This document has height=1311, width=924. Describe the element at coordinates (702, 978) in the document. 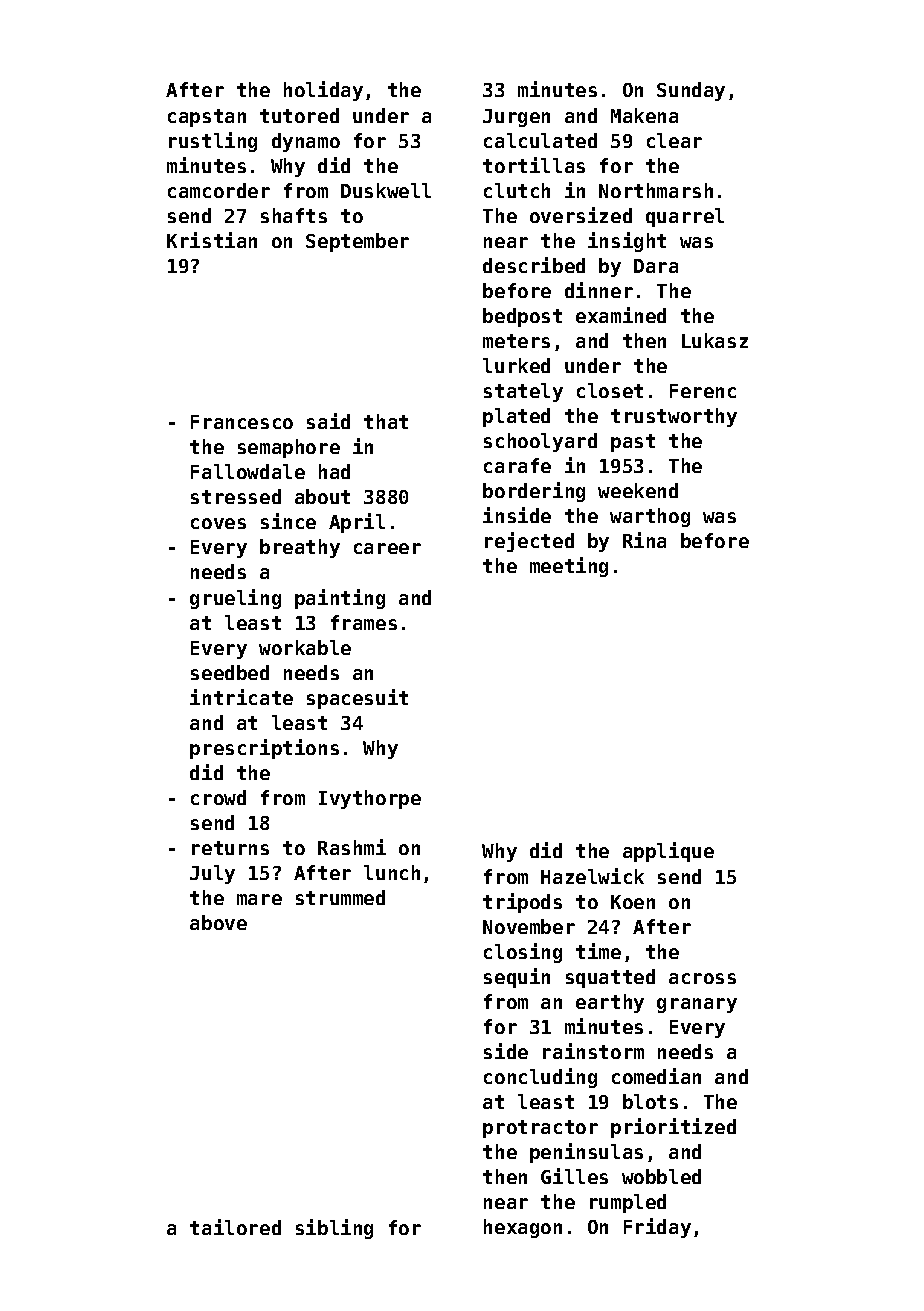

I see `across` at that location.
